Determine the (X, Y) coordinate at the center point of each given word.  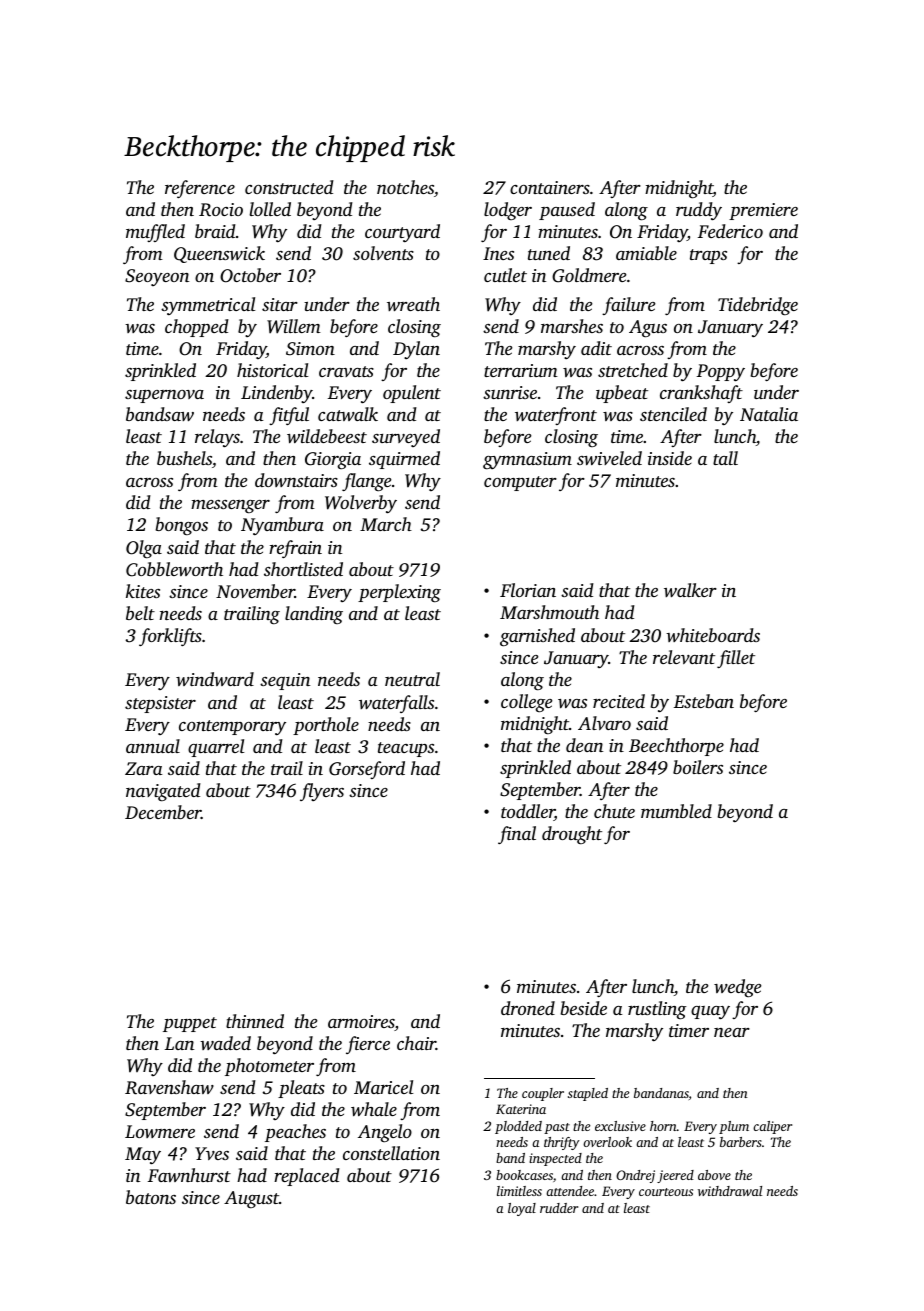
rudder (559, 1208)
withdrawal (730, 1191)
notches (405, 187)
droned (528, 1008)
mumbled (676, 811)
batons (151, 1197)
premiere (763, 211)
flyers (322, 792)
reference (200, 189)
